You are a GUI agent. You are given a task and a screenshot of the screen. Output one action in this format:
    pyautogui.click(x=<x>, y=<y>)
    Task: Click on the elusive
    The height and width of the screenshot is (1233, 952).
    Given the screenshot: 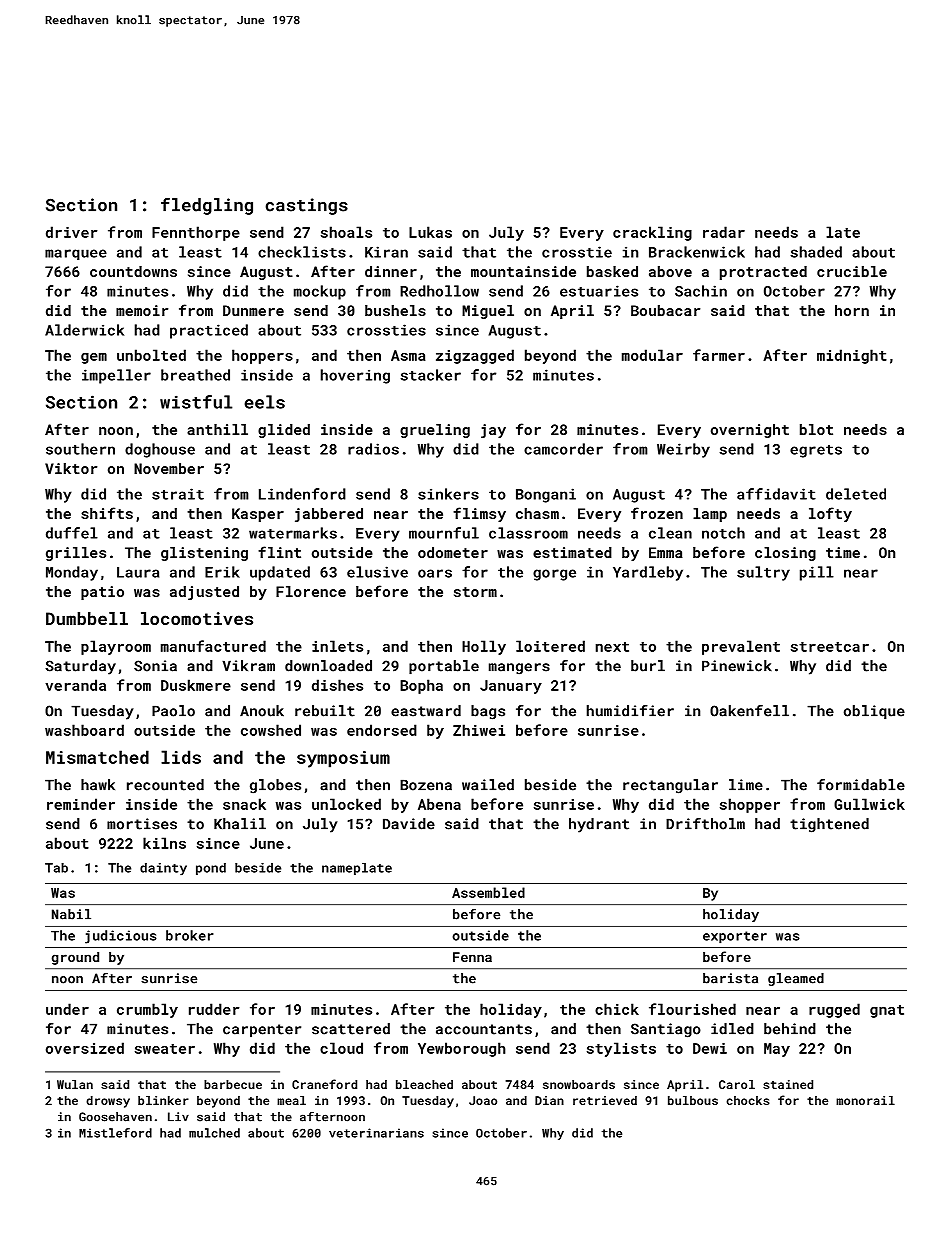 What is the action you would take?
    pyautogui.click(x=377, y=572)
